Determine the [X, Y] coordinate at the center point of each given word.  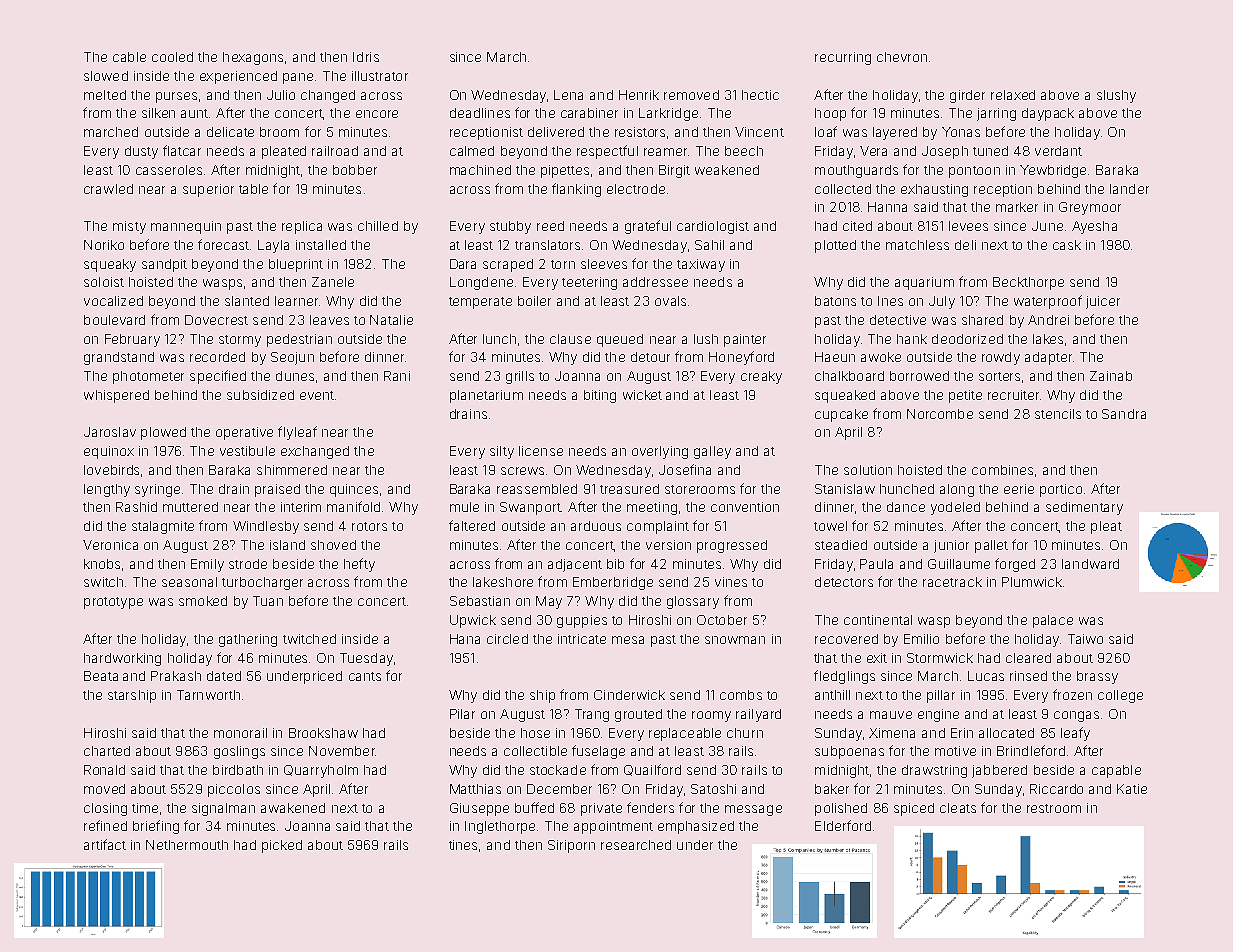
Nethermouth [187, 845]
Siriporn [571, 846]
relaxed [1013, 95]
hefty [359, 565]
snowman [735, 640]
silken [158, 113]
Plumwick [1032, 582]
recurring [843, 58]
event [317, 395]
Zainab [1111, 376]
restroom [1054, 808]
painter [745, 340]
